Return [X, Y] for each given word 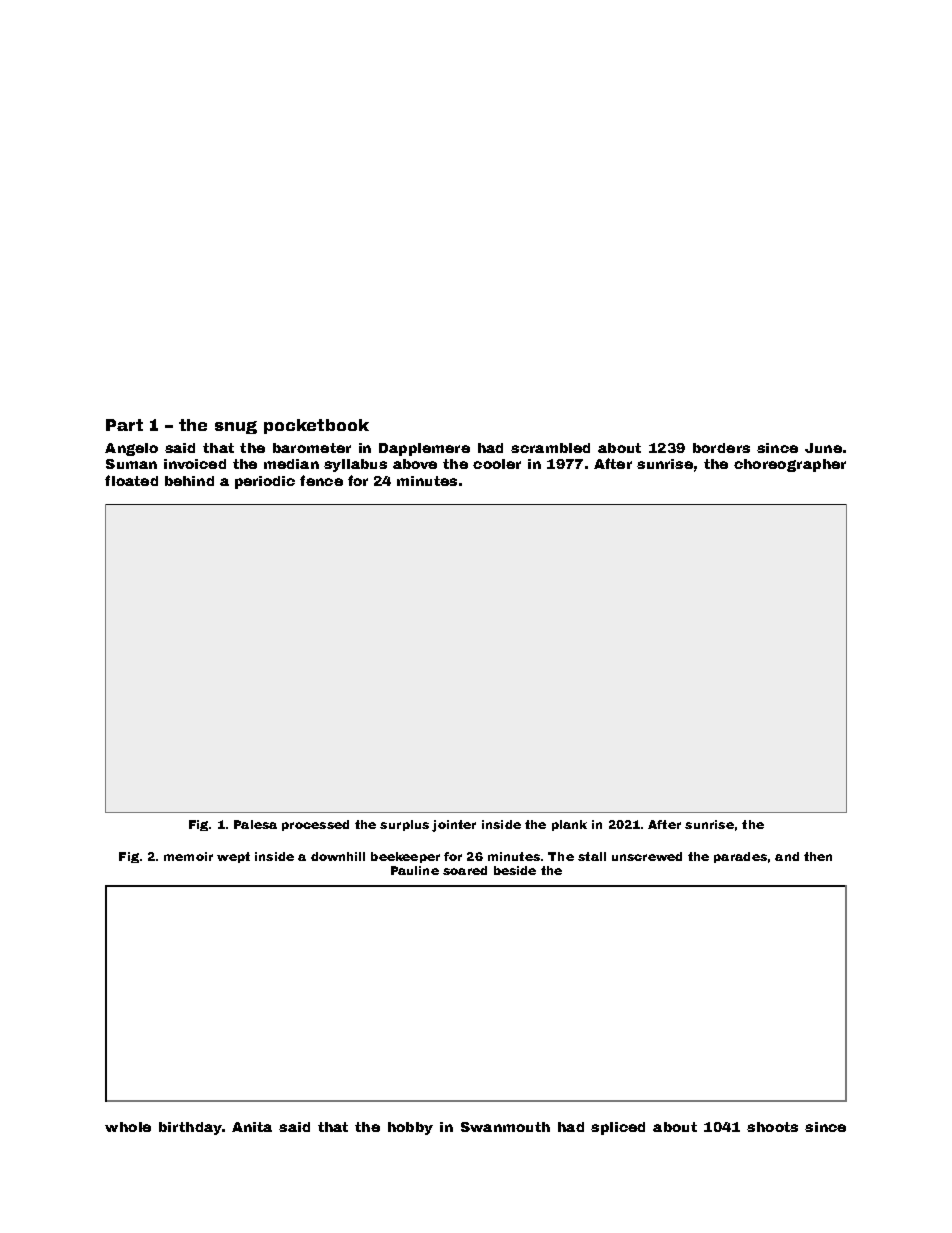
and [787, 856]
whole [128, 1127]
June [823, 448]
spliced [618, 1128]
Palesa [255, 824]
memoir [188, 856]
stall [592, 856]
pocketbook [316, 426]
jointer [454, 826]
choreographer [790, 465]
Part [124, 425]
